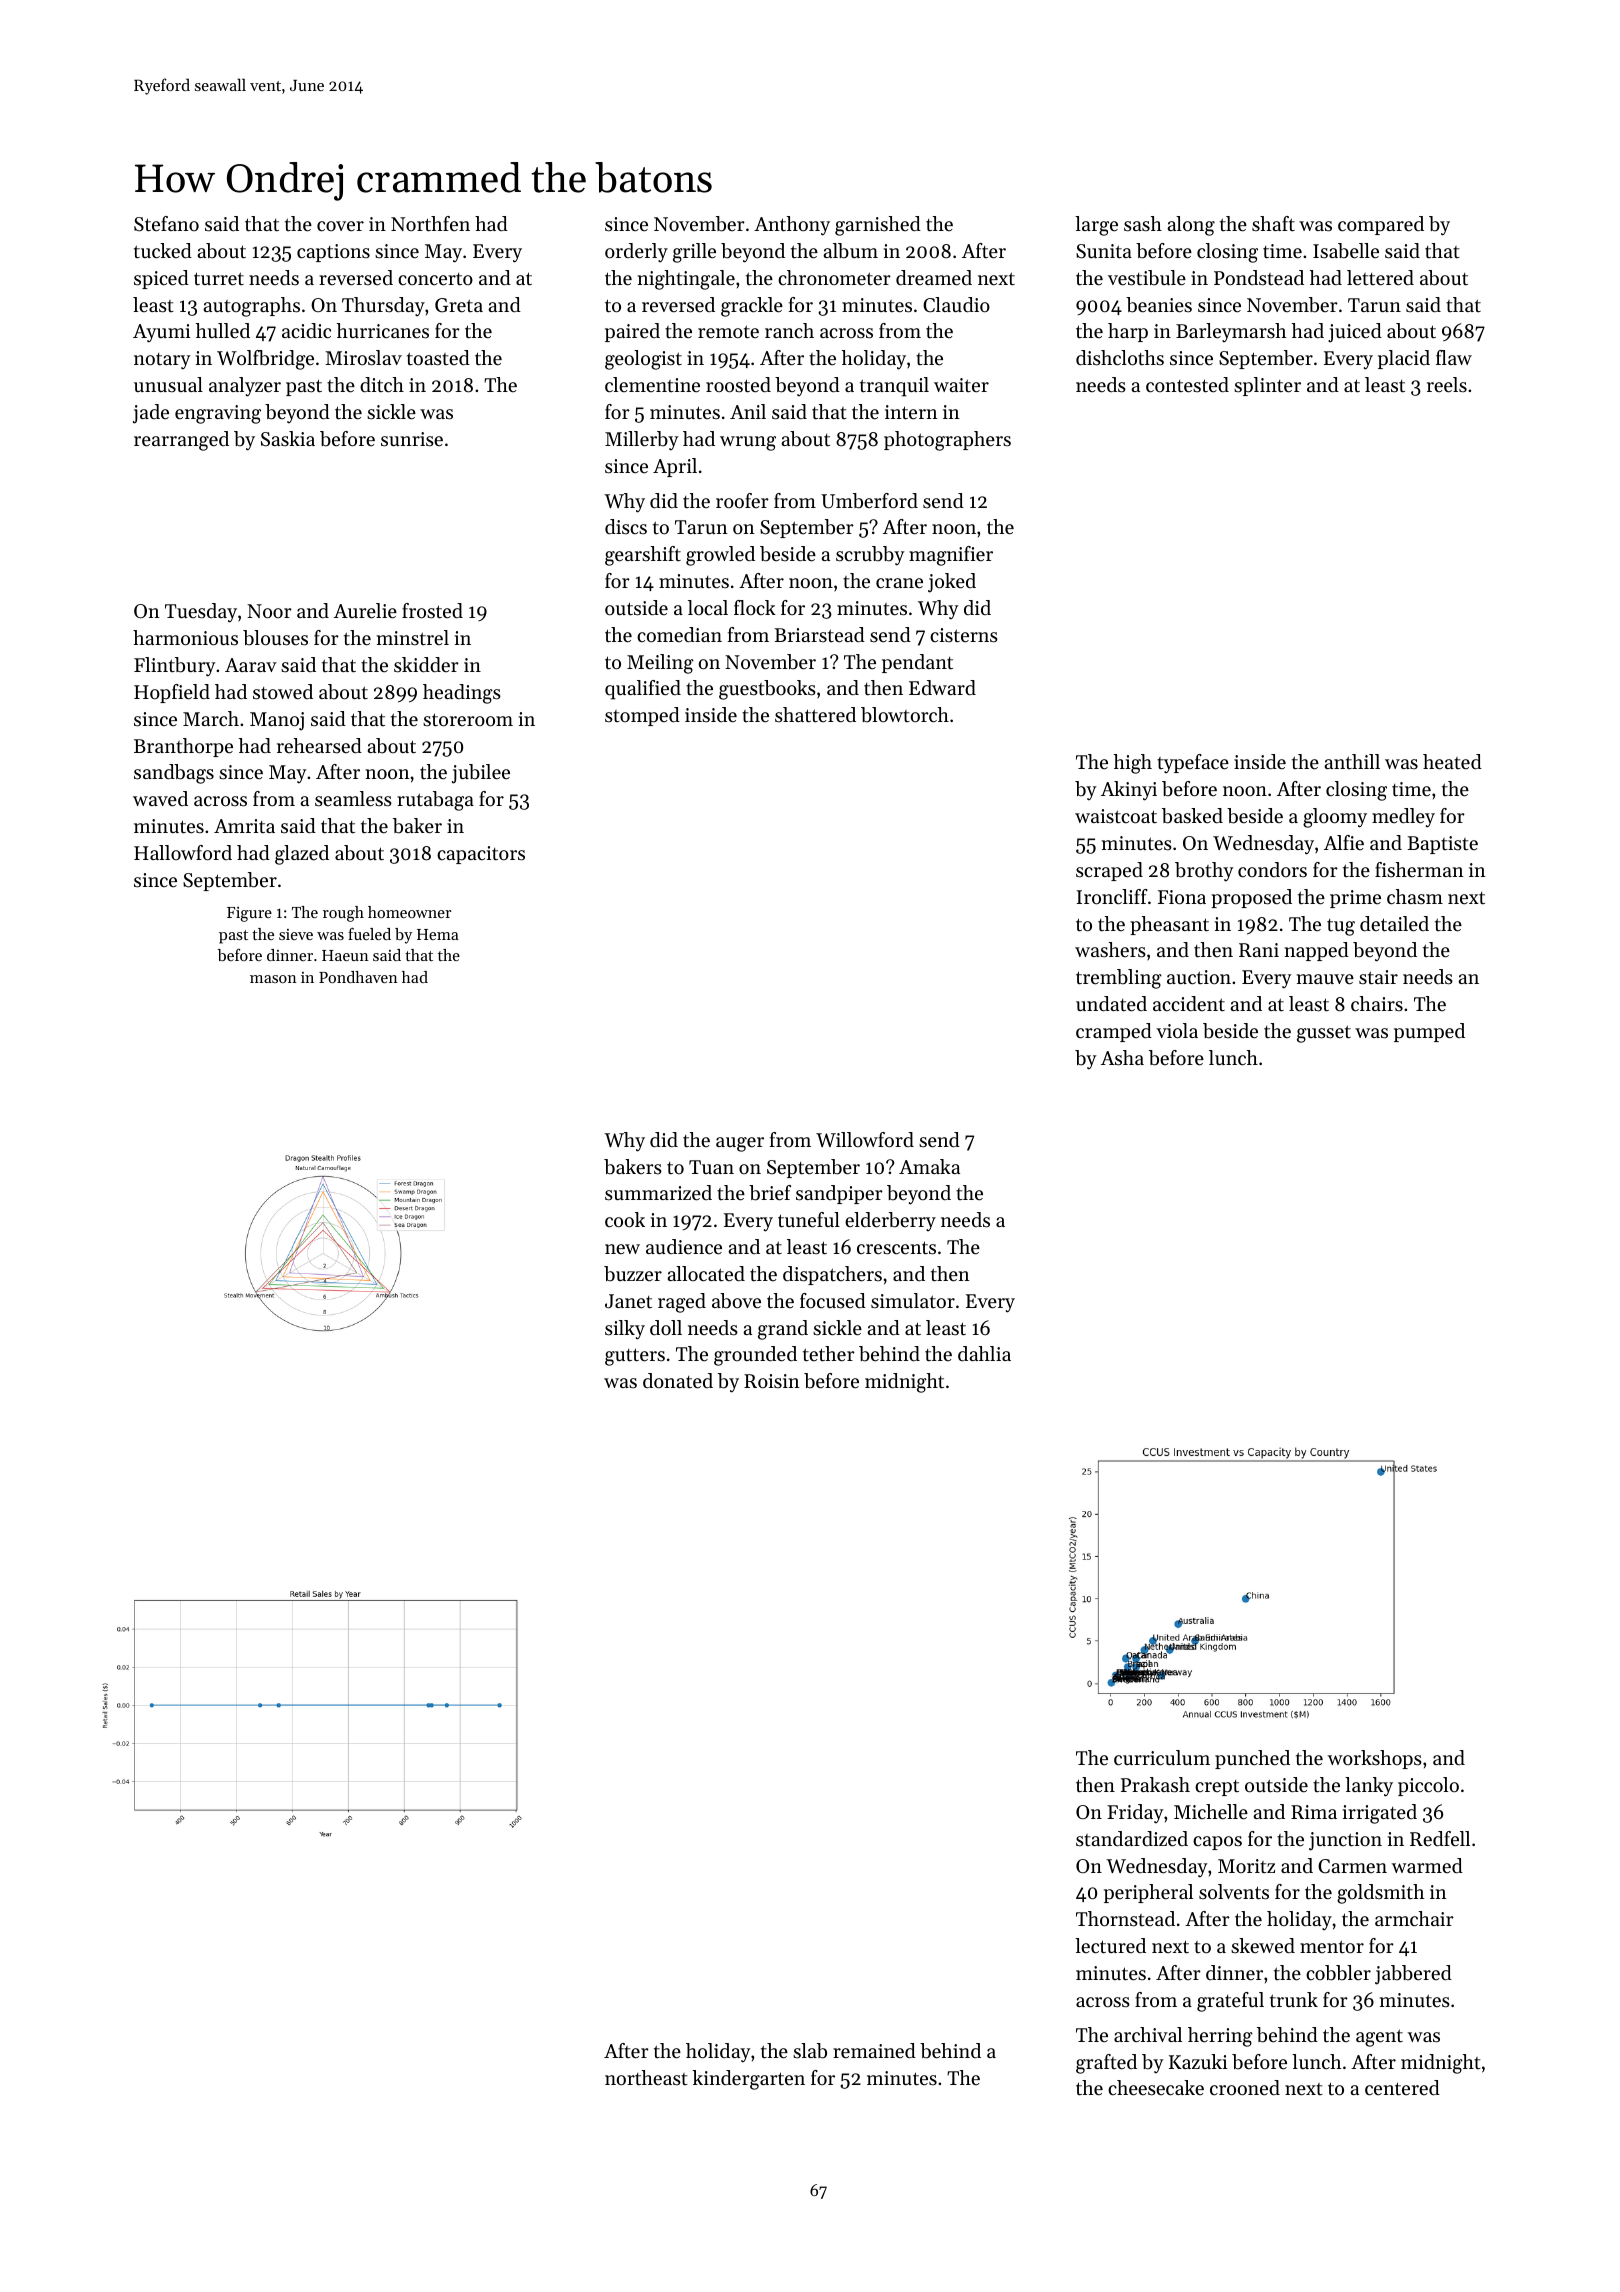 The width and height of the document is (1620, 2292). I want to click on dishcloths, so click(1120, 358).
